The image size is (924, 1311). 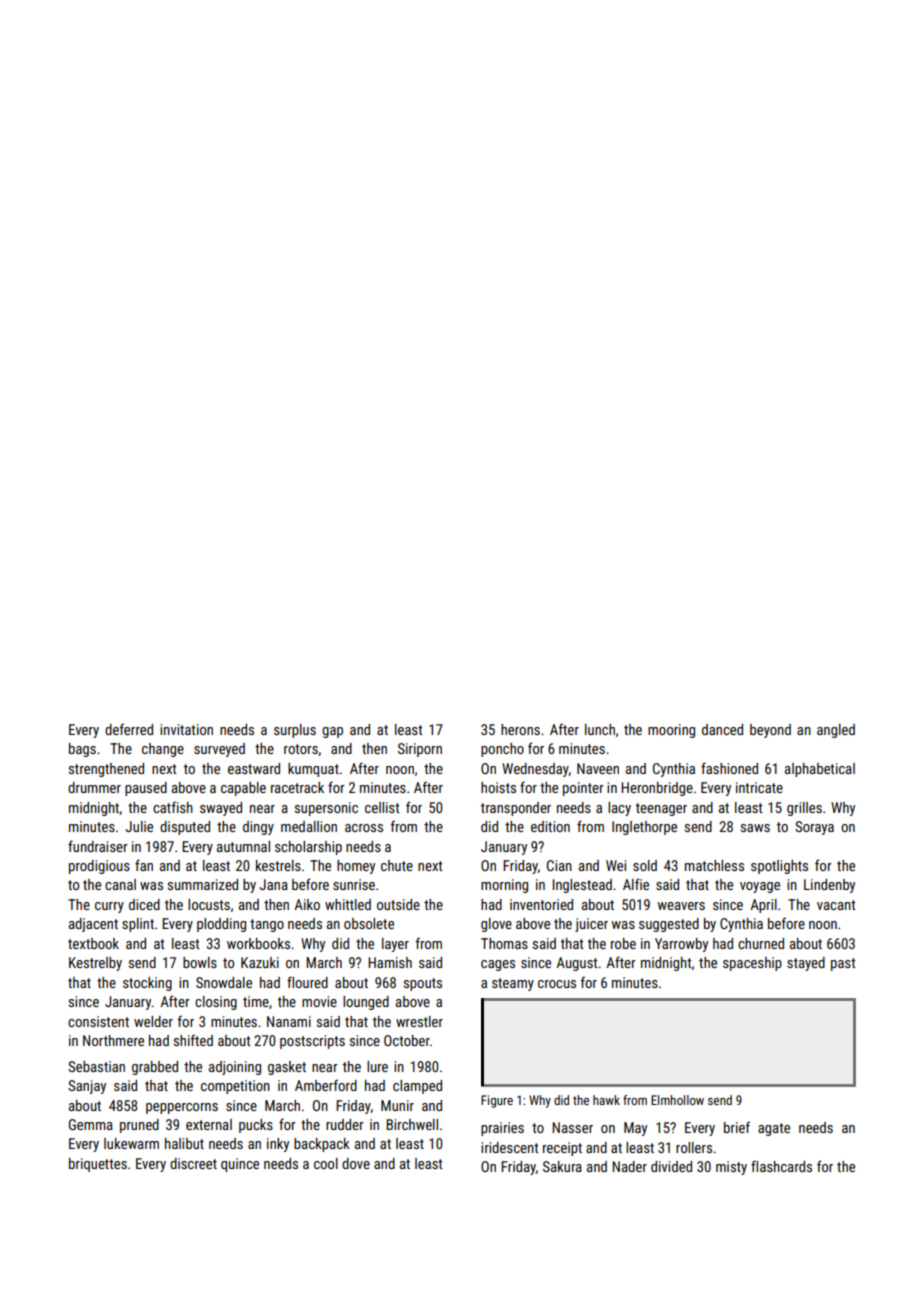 I want to click on transponder, so click(x=516, y=809).
